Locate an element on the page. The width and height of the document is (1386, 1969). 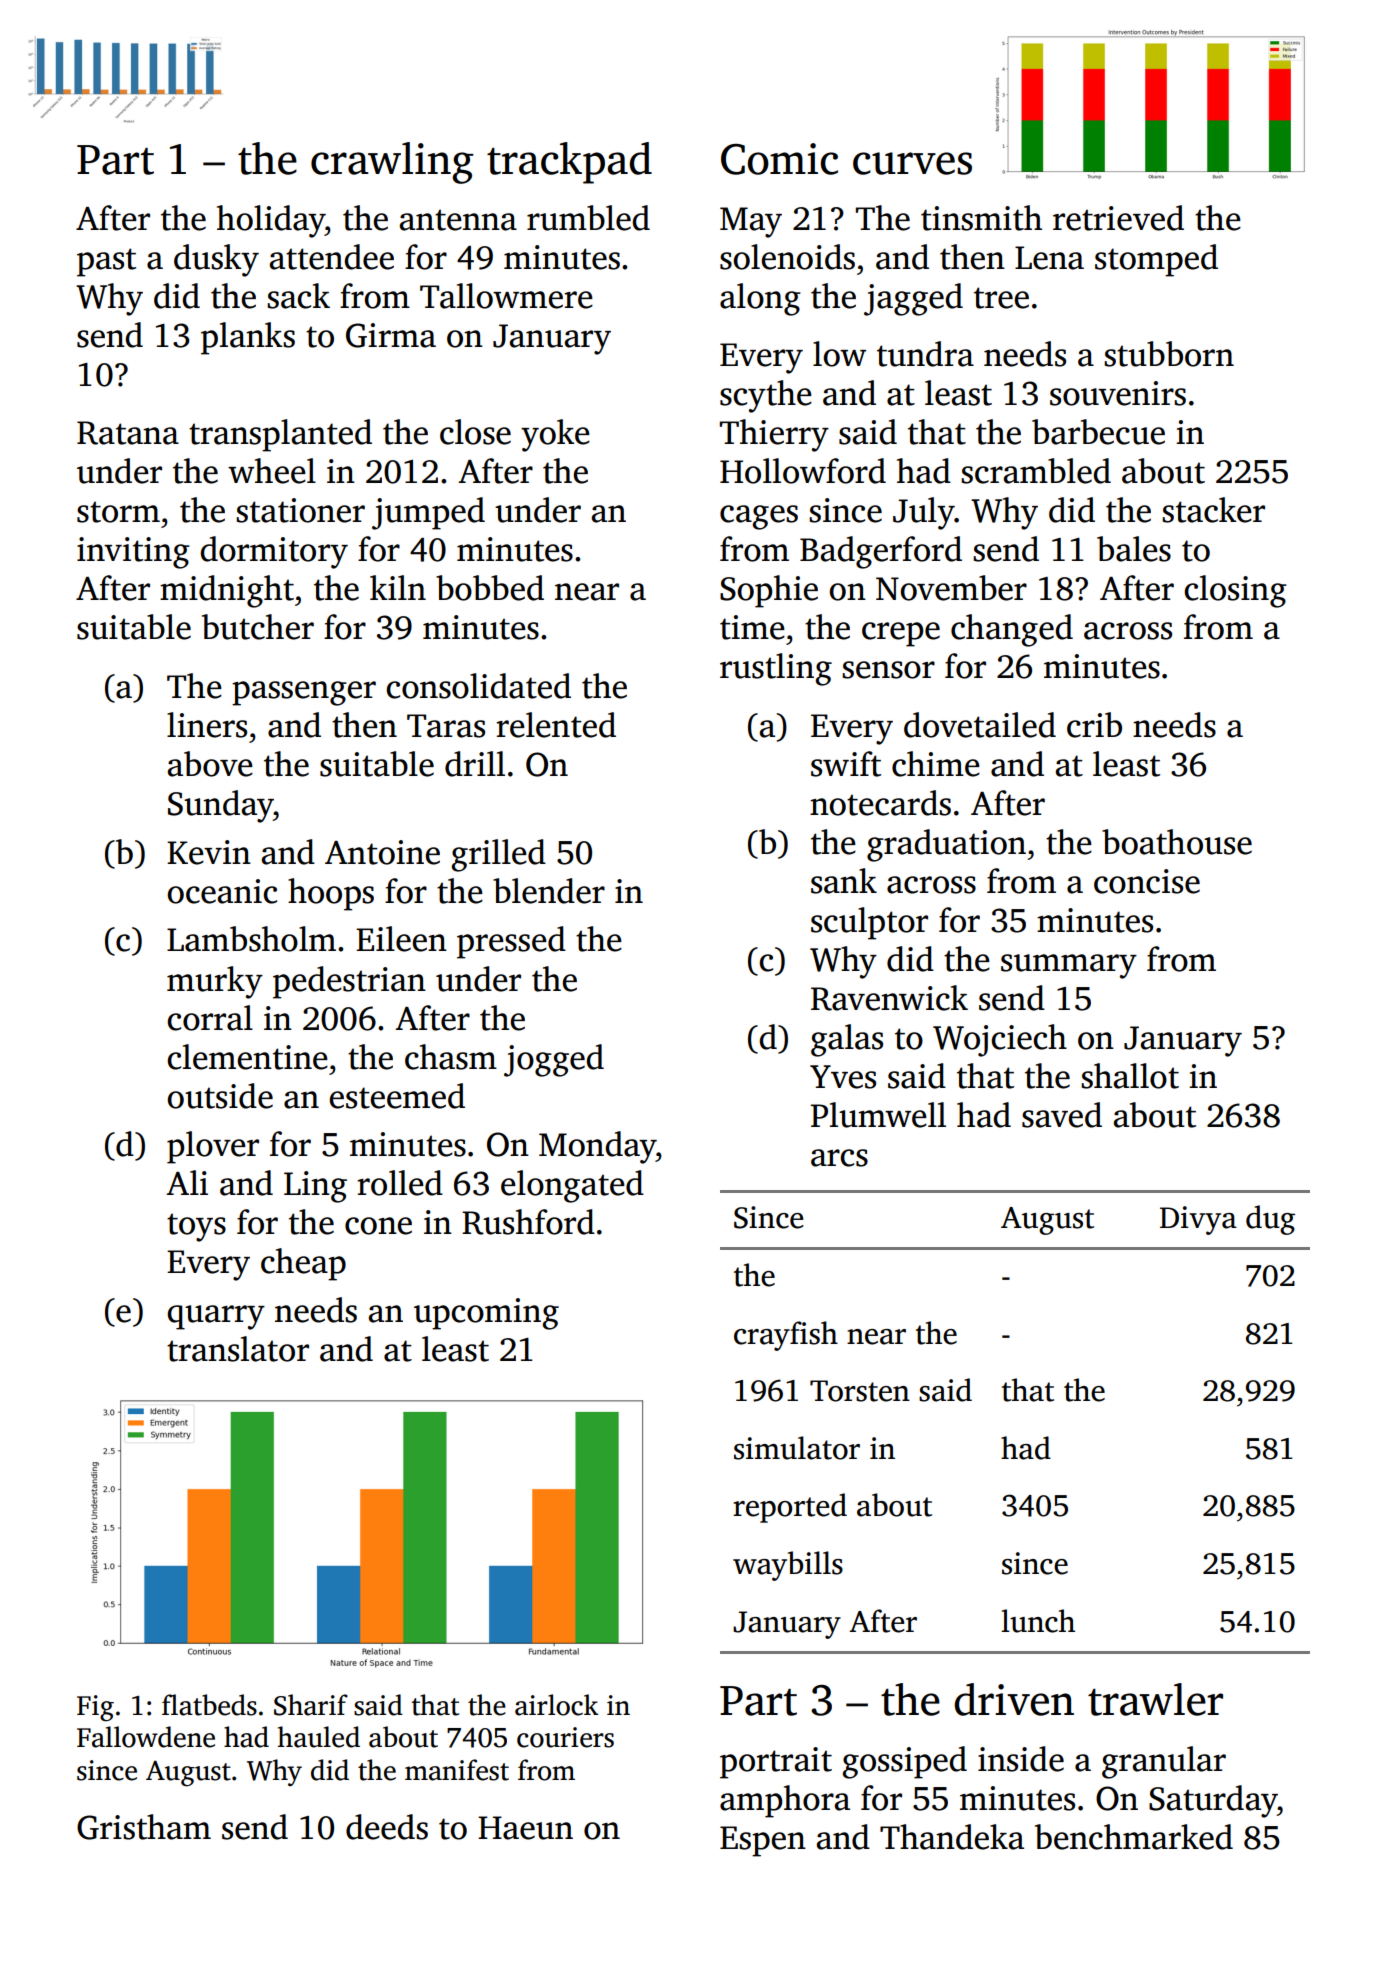
dormitory is located at coordinates (274, 552).
